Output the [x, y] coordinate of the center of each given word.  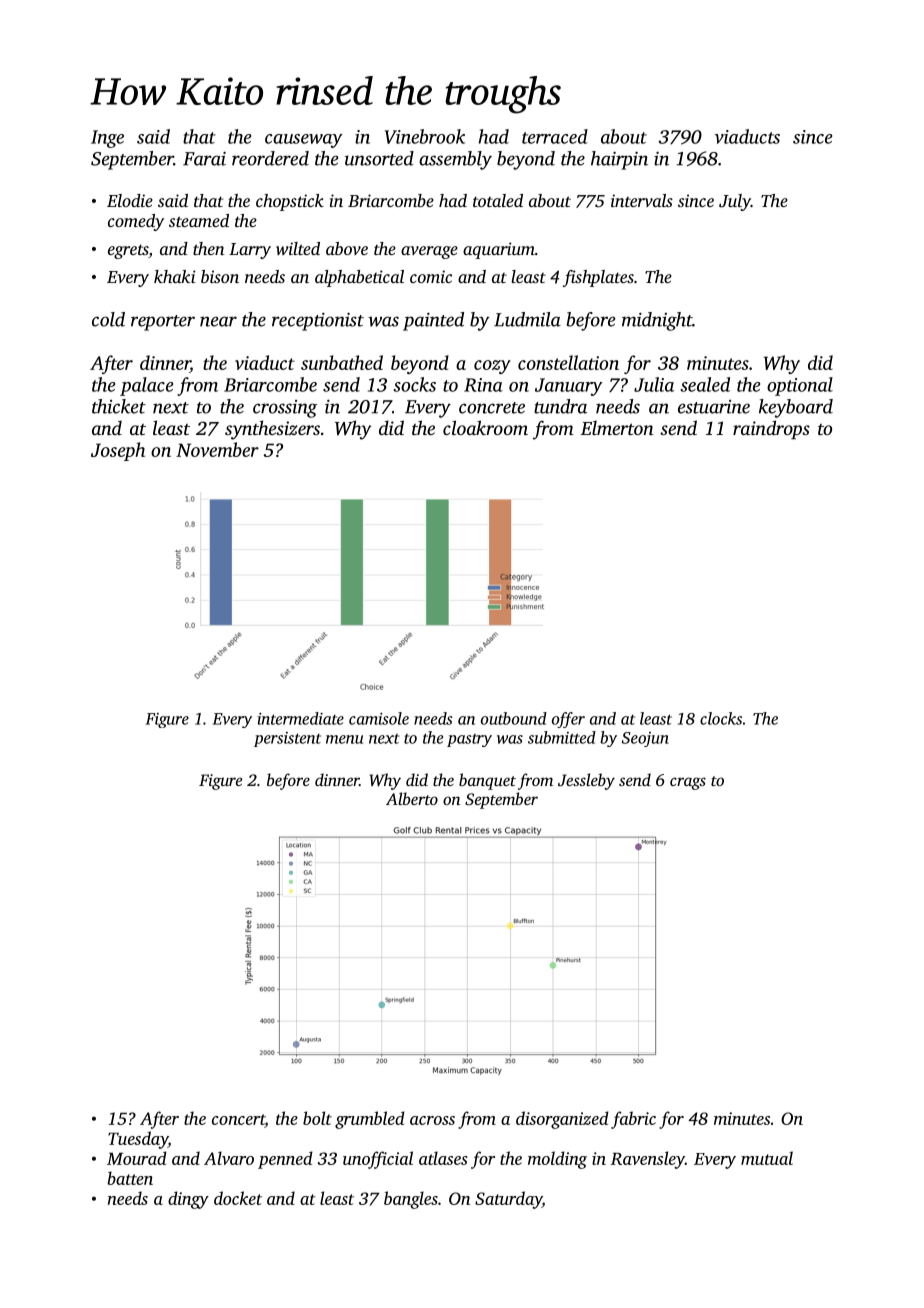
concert [238, 1119]
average [429, 252]
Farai [204, 159]
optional [800, 386]
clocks [721, 718]
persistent [287, 739]
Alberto [412, 798]
